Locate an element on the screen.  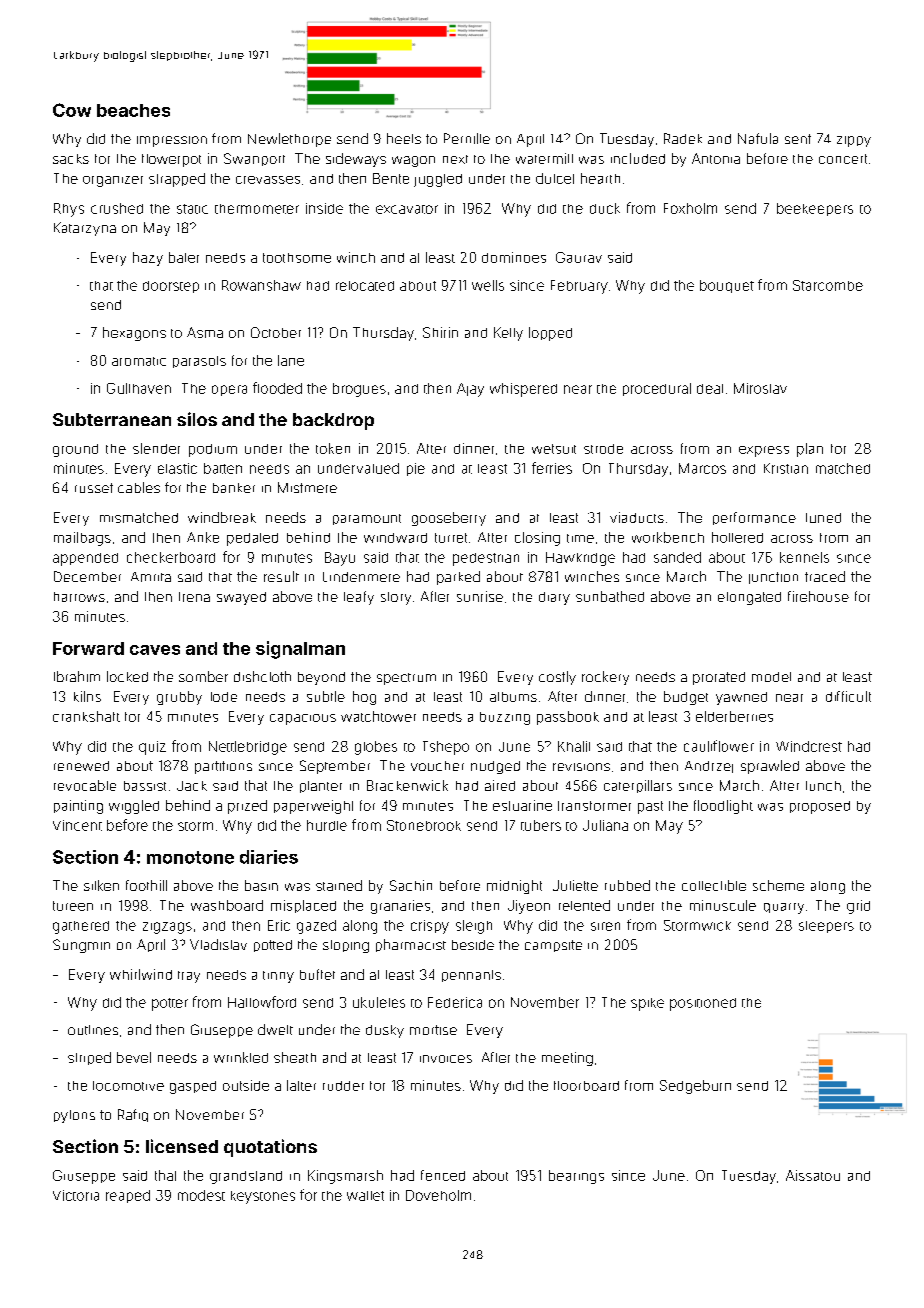
Doveholm is located at coordinates (438, 1195).
